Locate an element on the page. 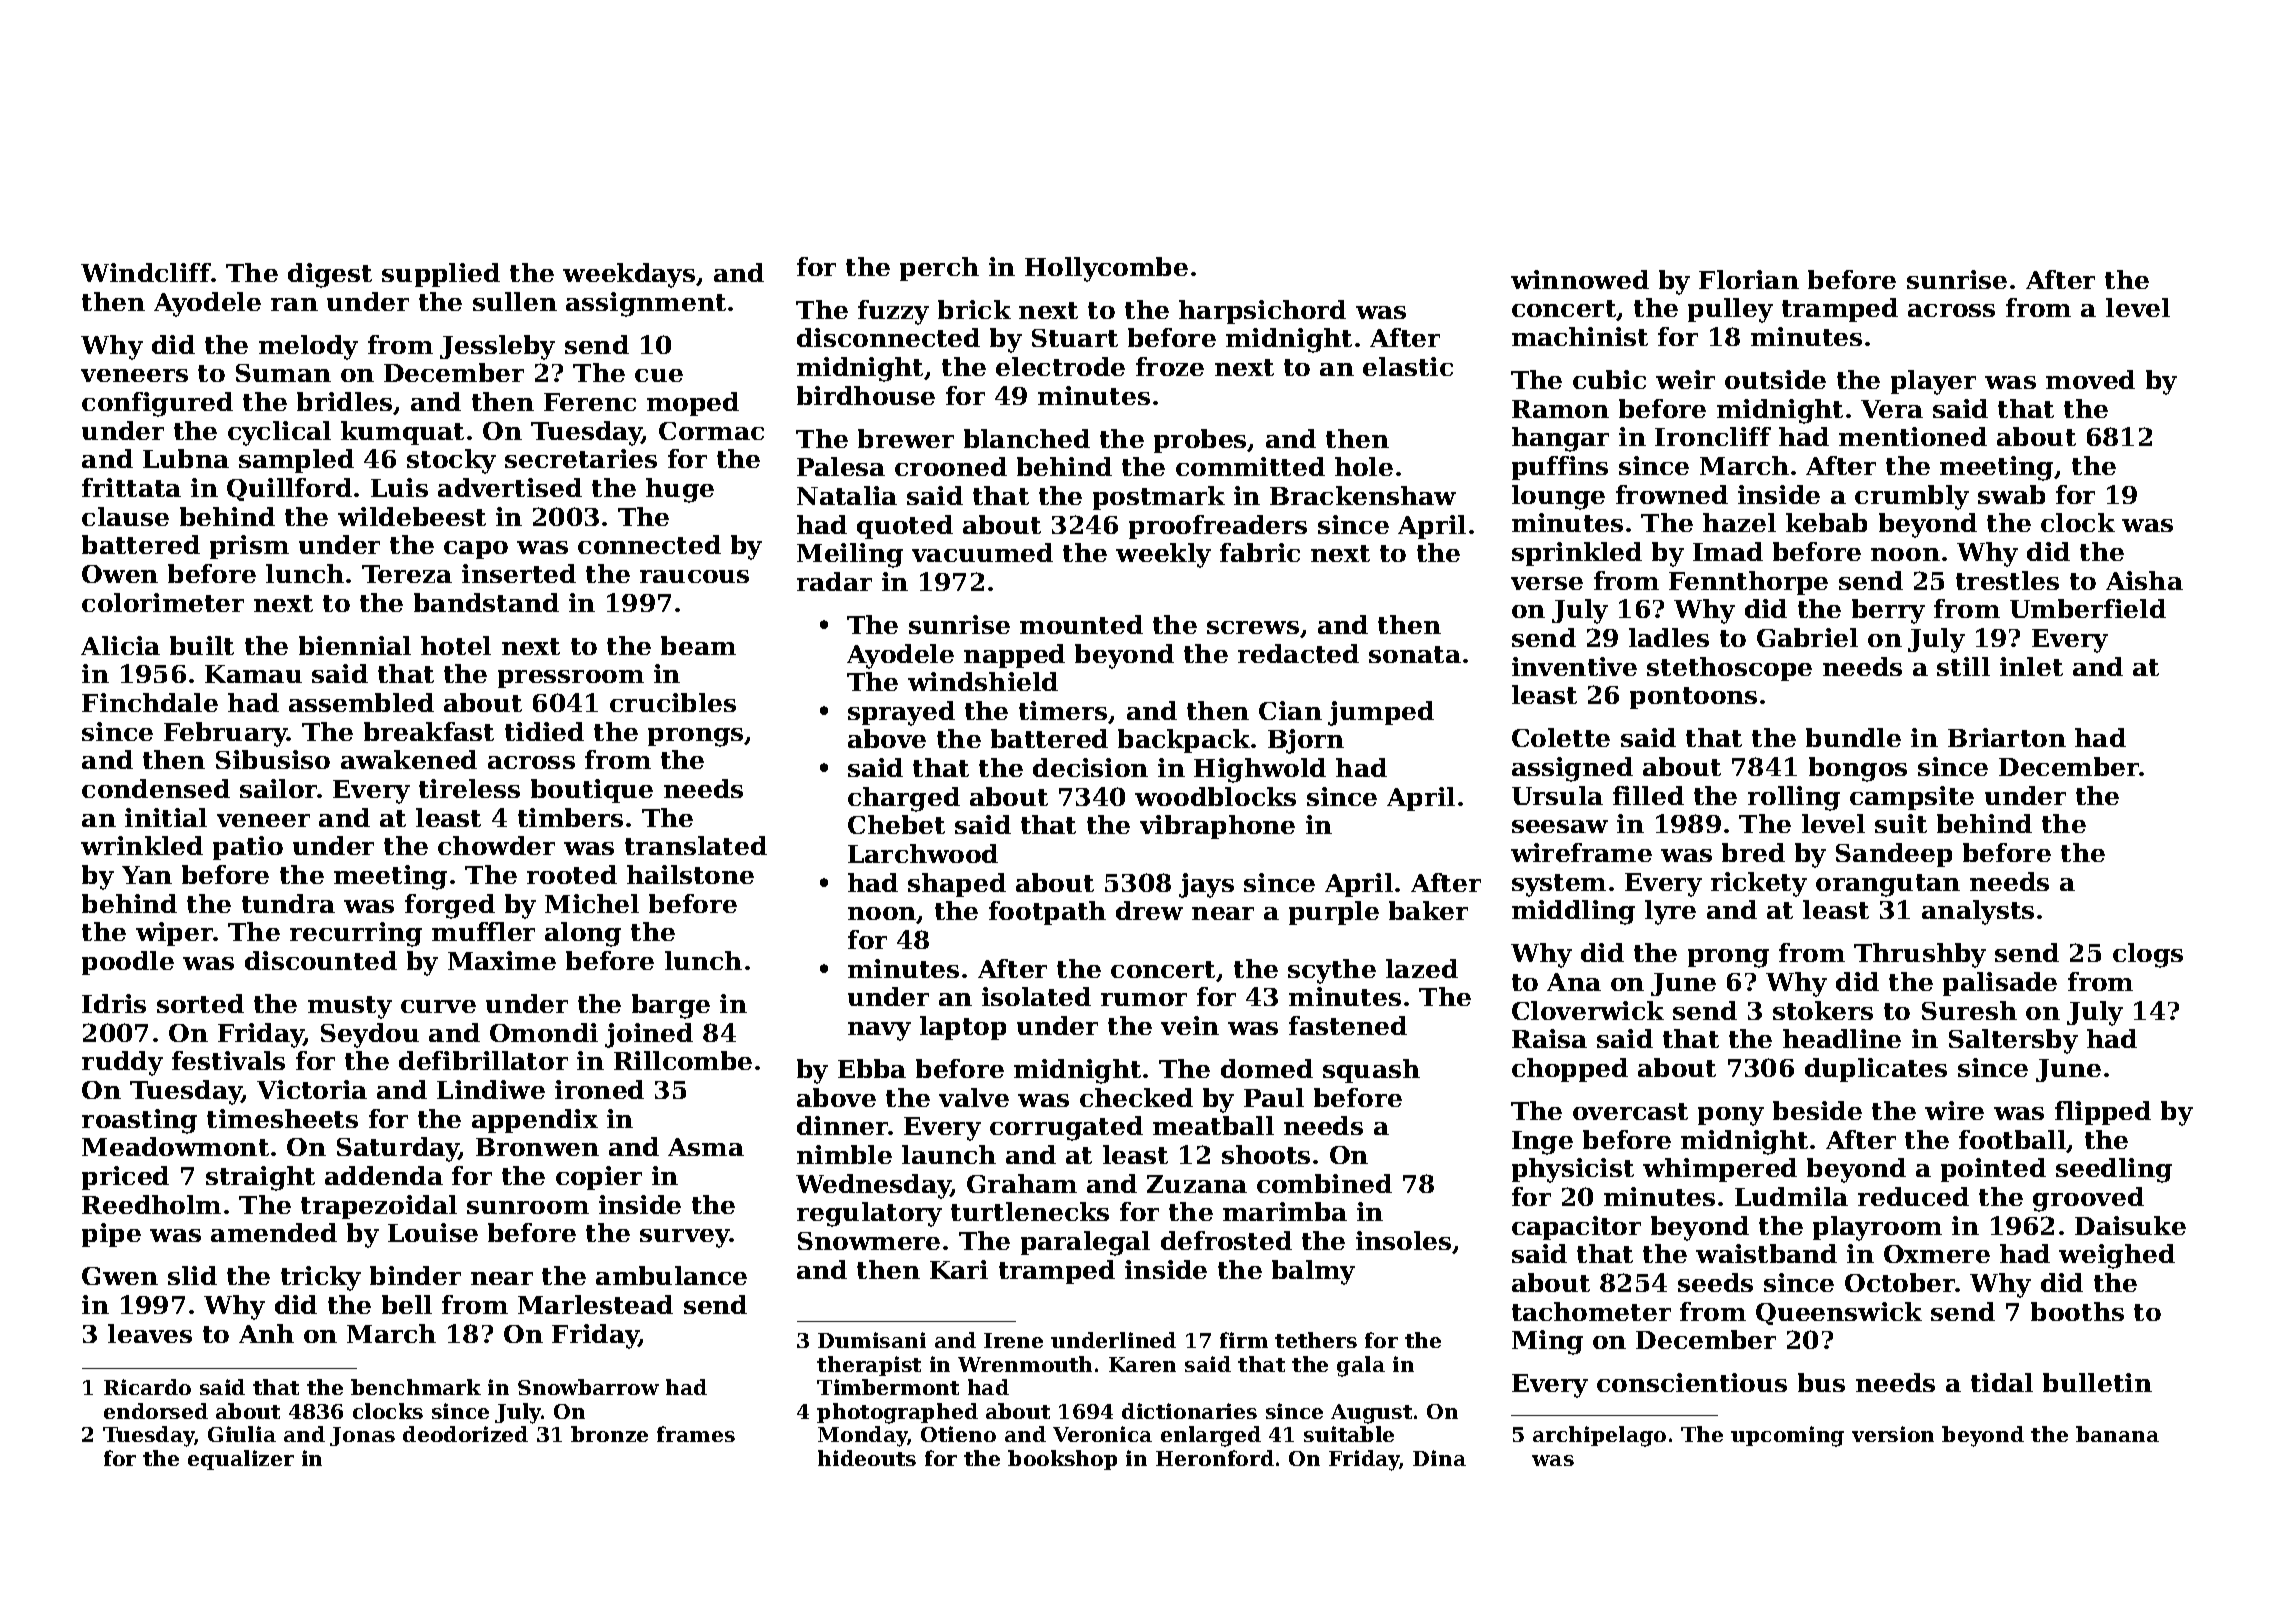  mounted is located at coordinates (1081, 624).
